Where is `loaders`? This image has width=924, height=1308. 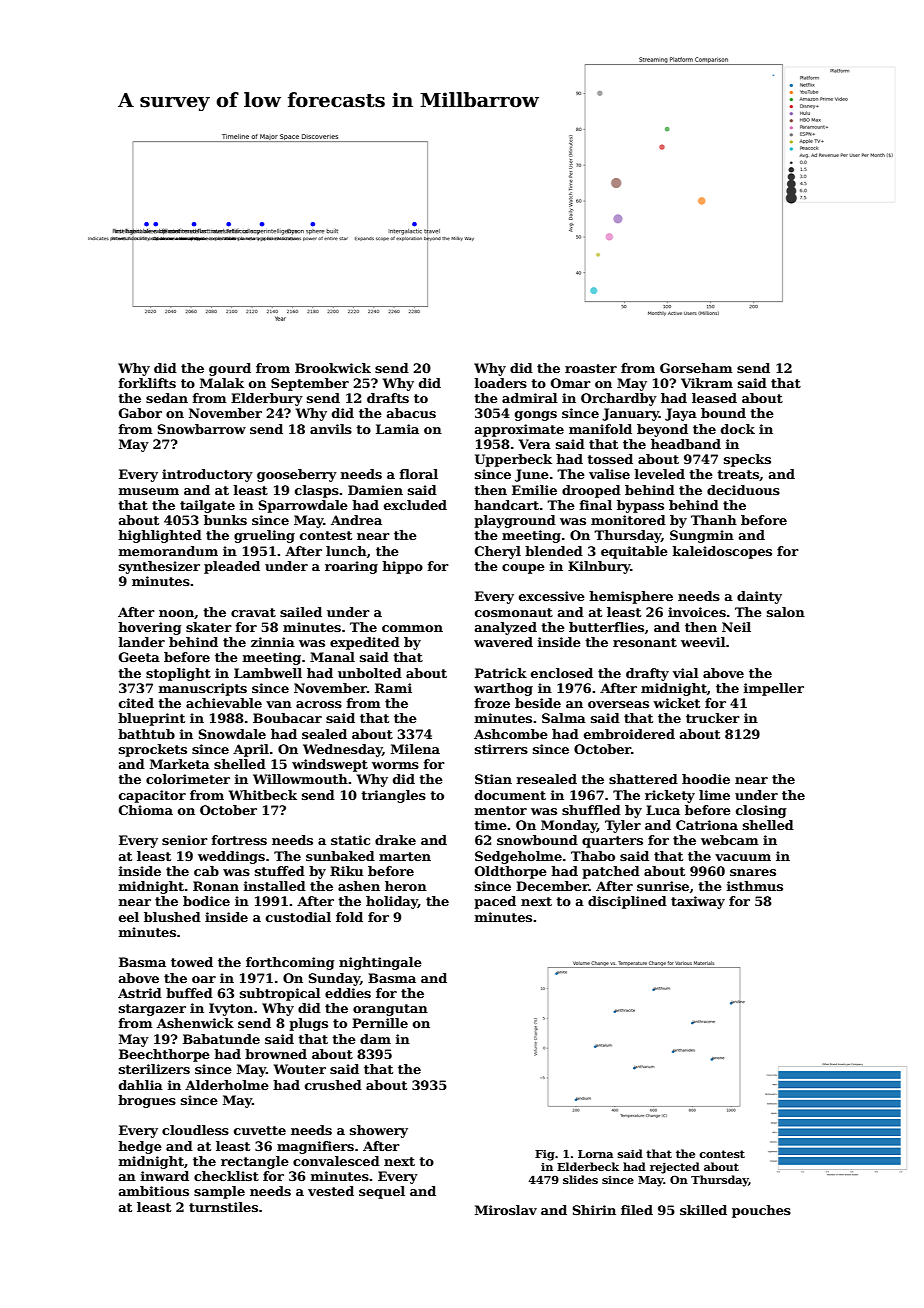
loaders is located at coordinates (501, 383).
